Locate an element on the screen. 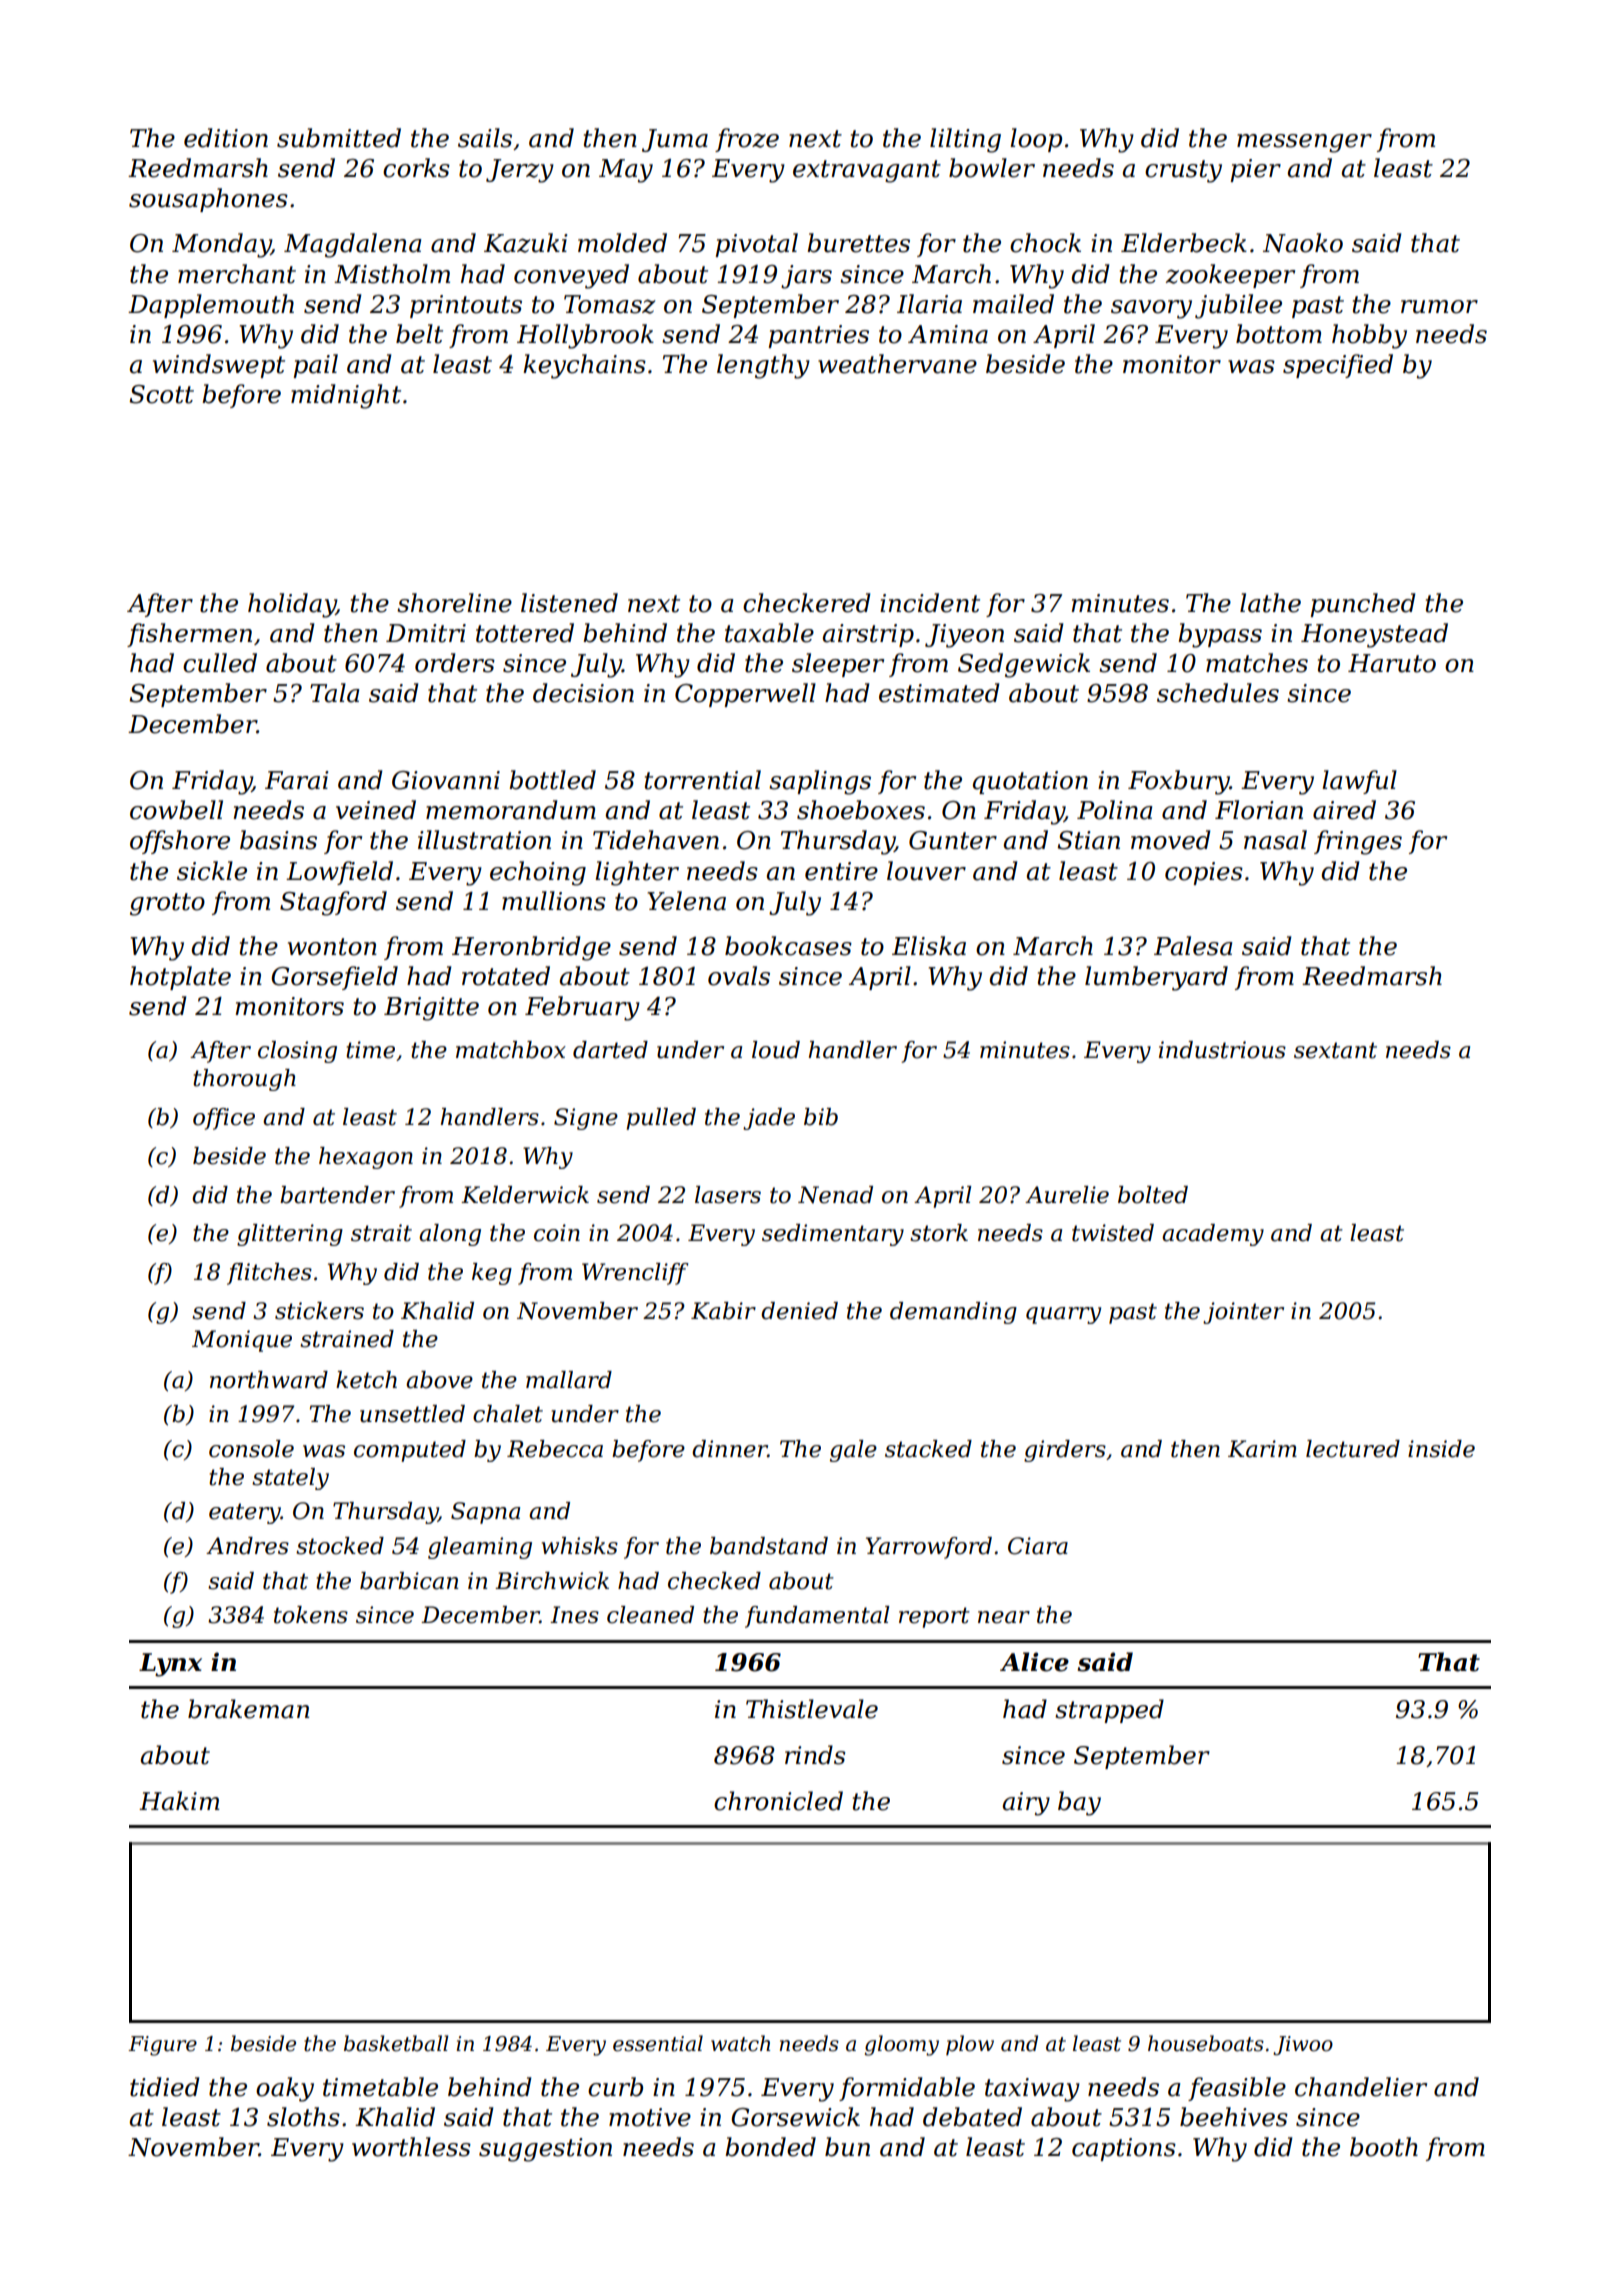 This screenshot has width=1620, height=2292. sextant is located at coordinates (1335, 1050).
